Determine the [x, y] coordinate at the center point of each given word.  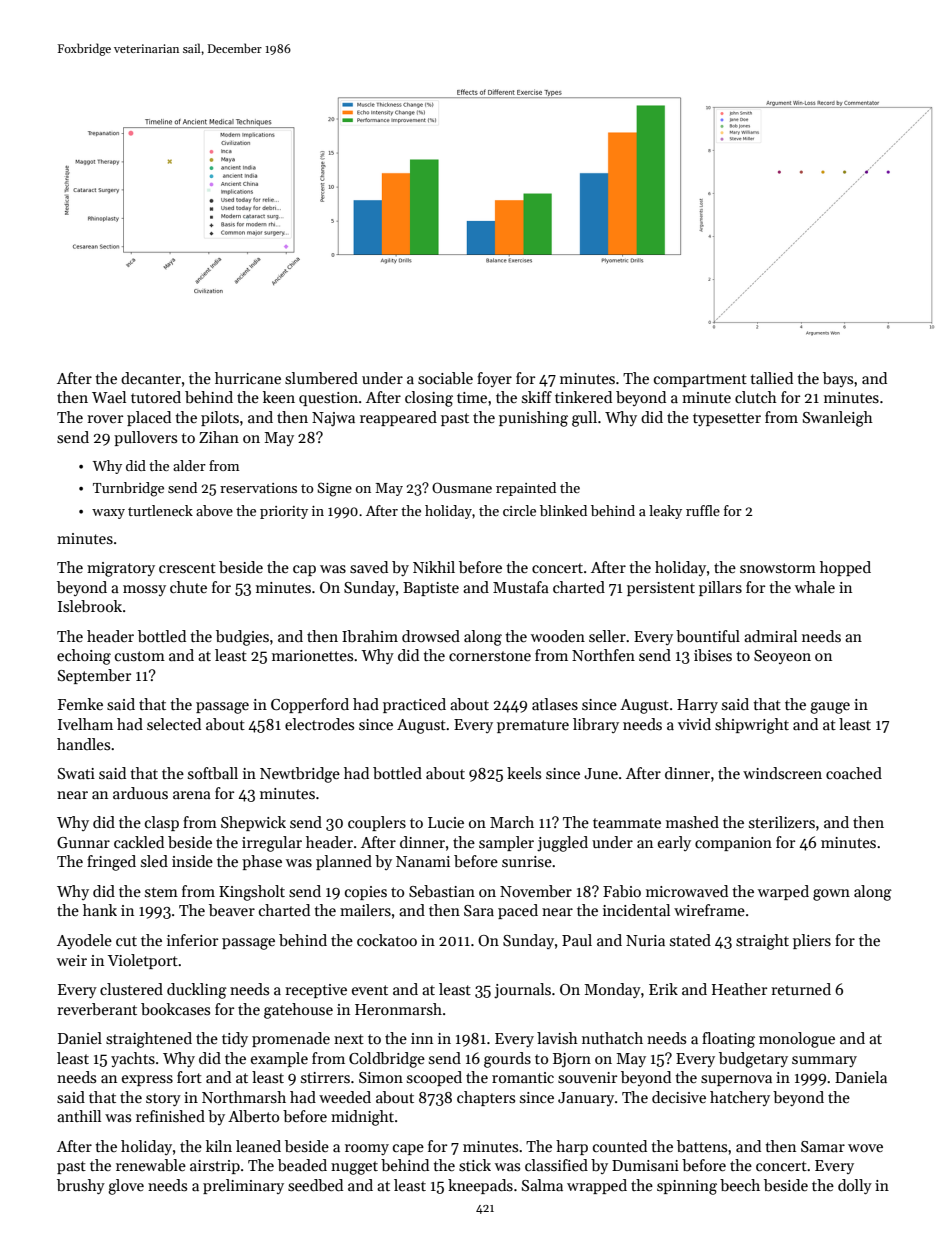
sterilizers [782, 822]
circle [519, 510]
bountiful [708, 636]
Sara [479, 910]
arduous [140, 793]
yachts [133, 1059]
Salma [542, 1185]
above [214, 510]
